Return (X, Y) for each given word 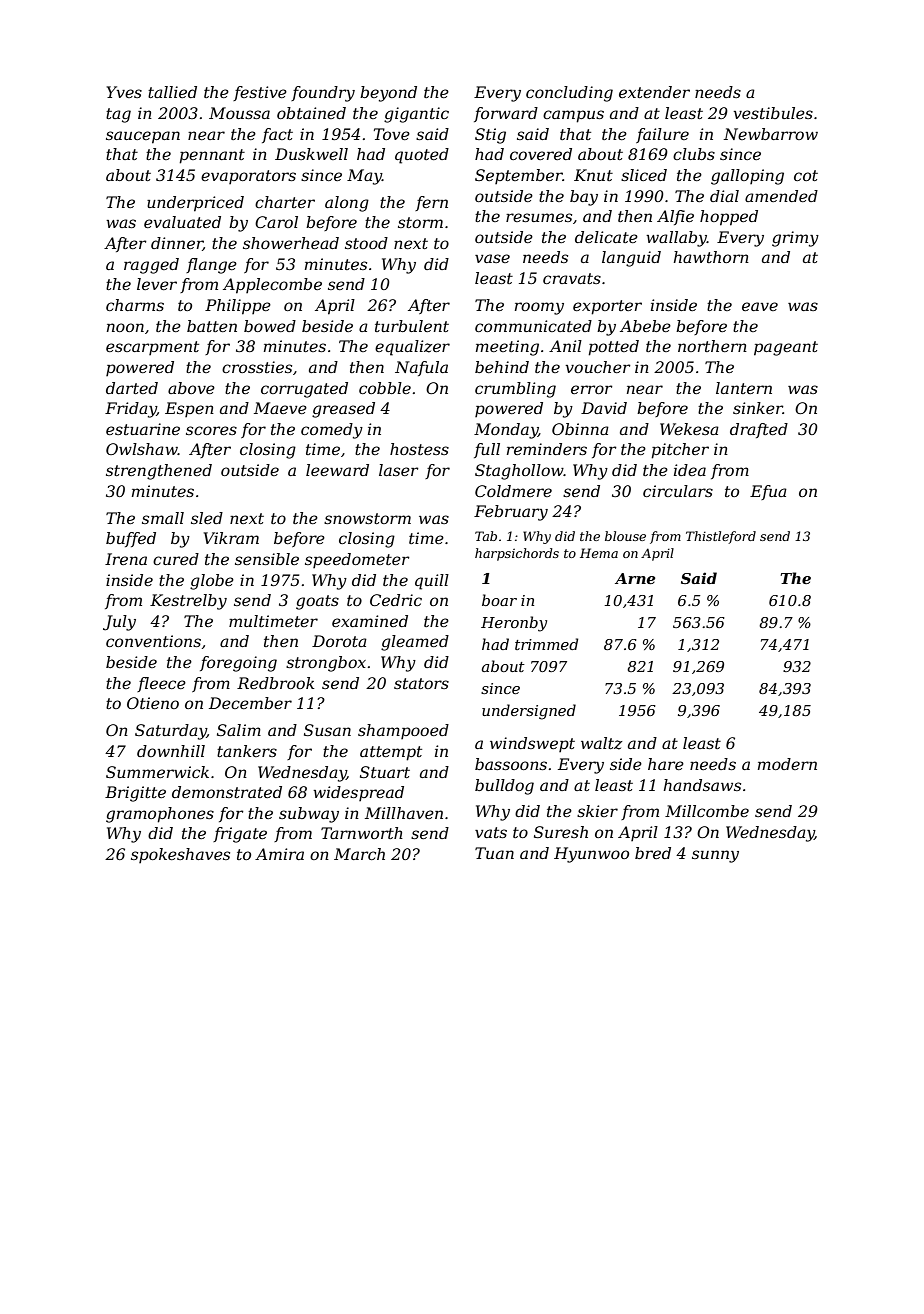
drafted (759, 430)
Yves (124, 92)
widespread (358, 793)
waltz (602, 743)
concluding (569, 94)
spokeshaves (180, 855)
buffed (131, 539)
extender (654, 92)
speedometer (357, 560)
